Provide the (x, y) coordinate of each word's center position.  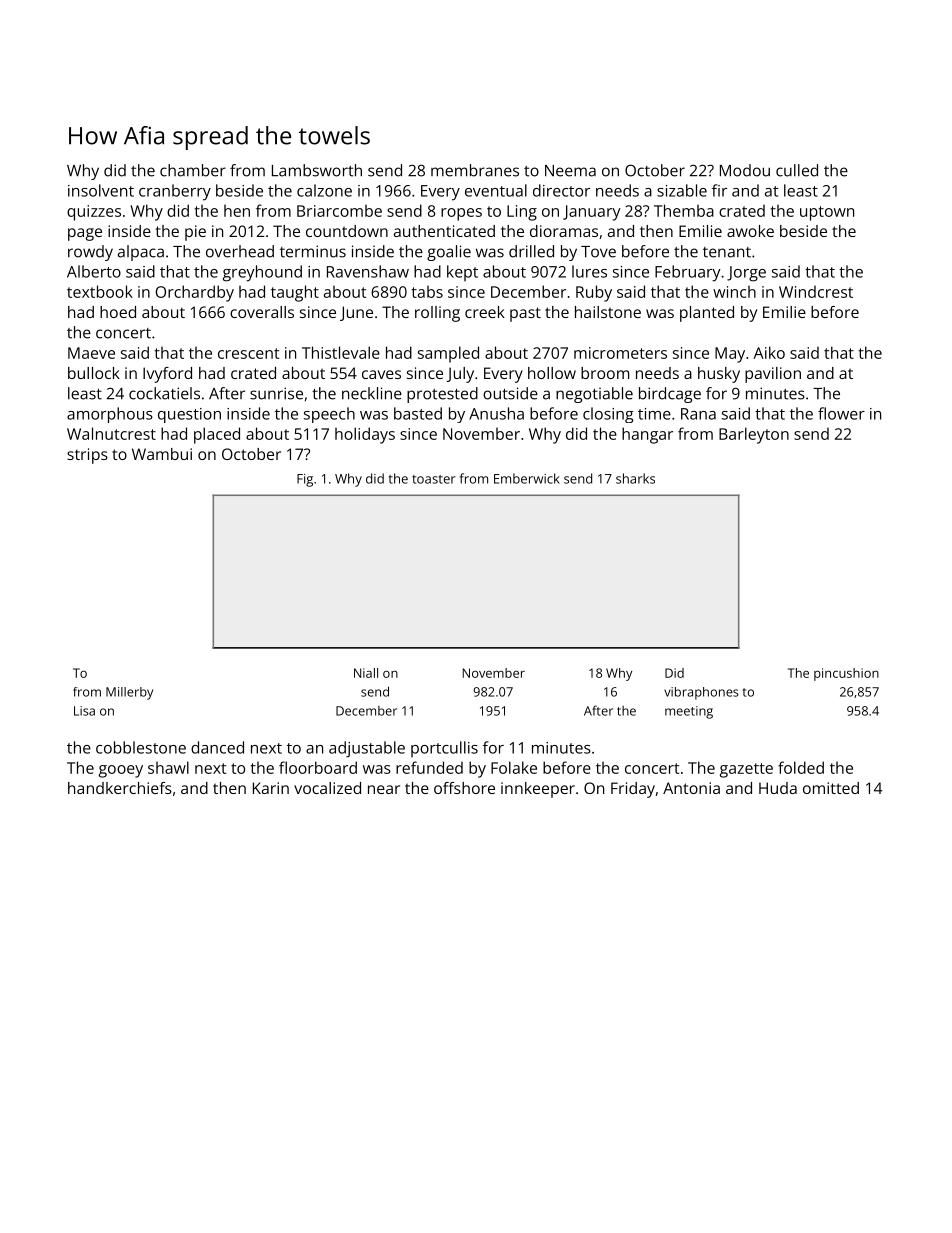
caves (381, 374)
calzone (324, 190)
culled (797, 170)
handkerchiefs (120, 788)
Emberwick (527, 478)
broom (605, 373)
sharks (635, 478)
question (189, 415)
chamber (193, 170)
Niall (366, 673)
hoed (118, 312)
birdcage (670, 395)
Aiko (769, 352)
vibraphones (701, 693)
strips (87, 456)
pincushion (846, 674)
